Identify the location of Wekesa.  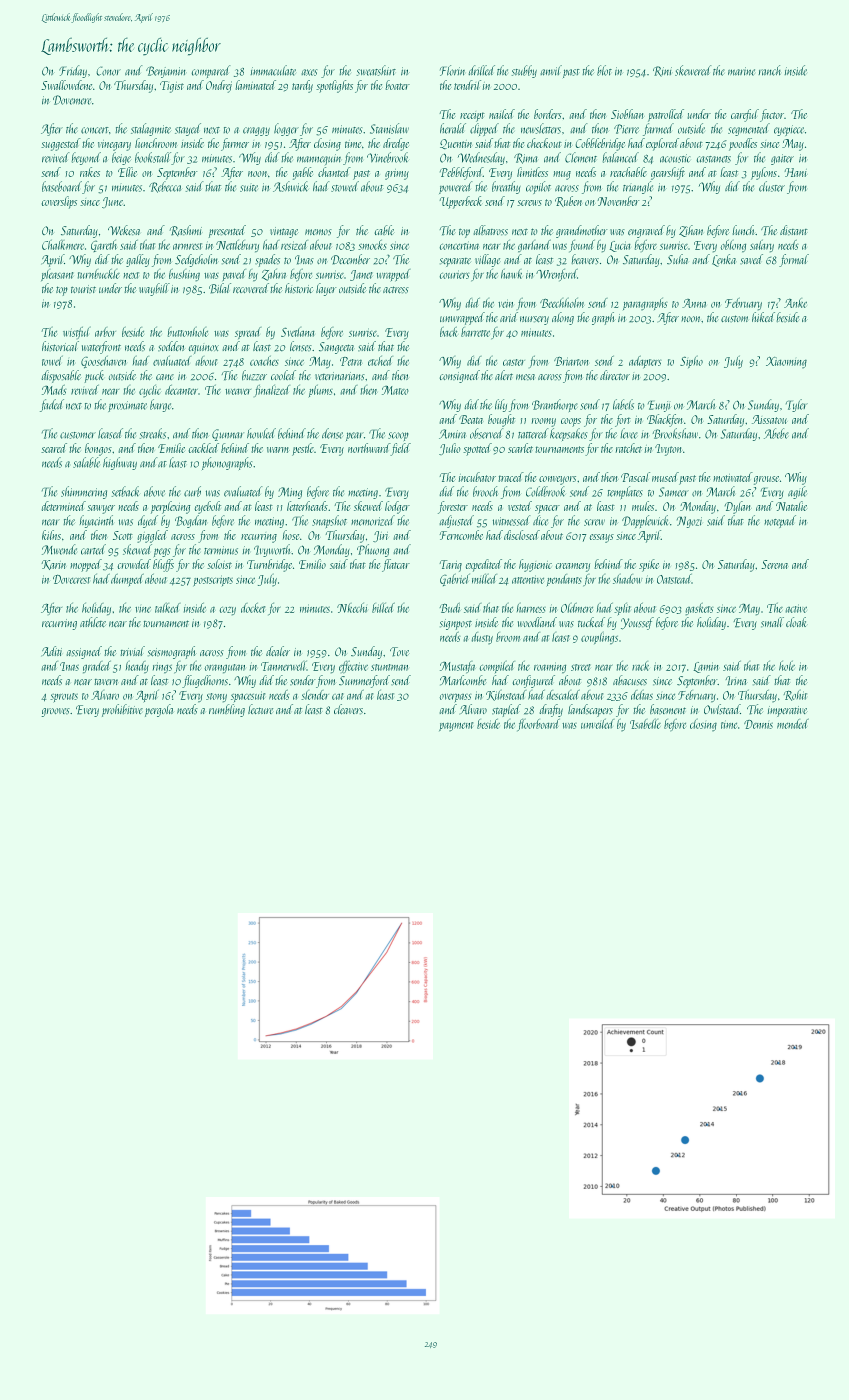
(124, 230).
